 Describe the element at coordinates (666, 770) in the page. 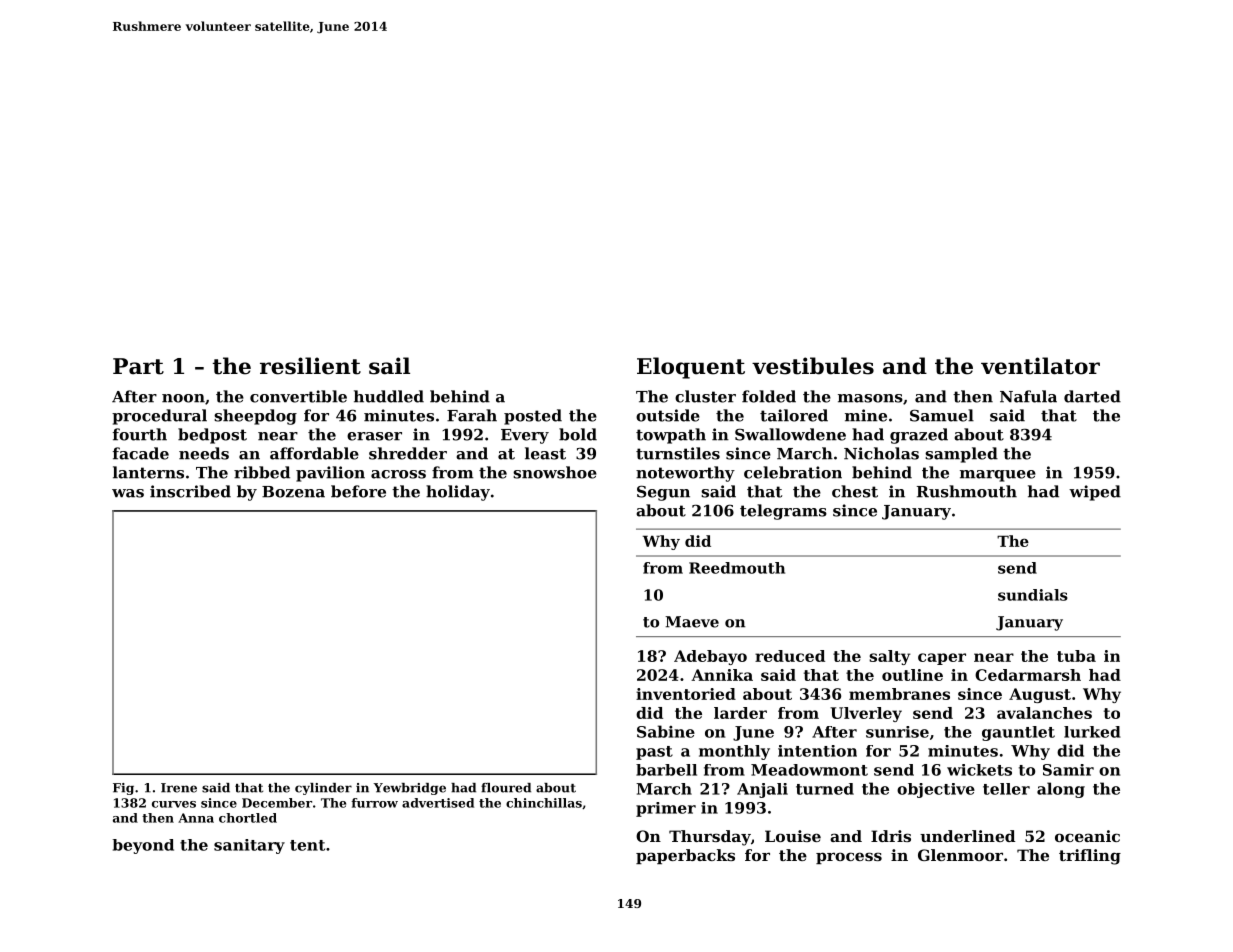

I see `barbell` at that location.
